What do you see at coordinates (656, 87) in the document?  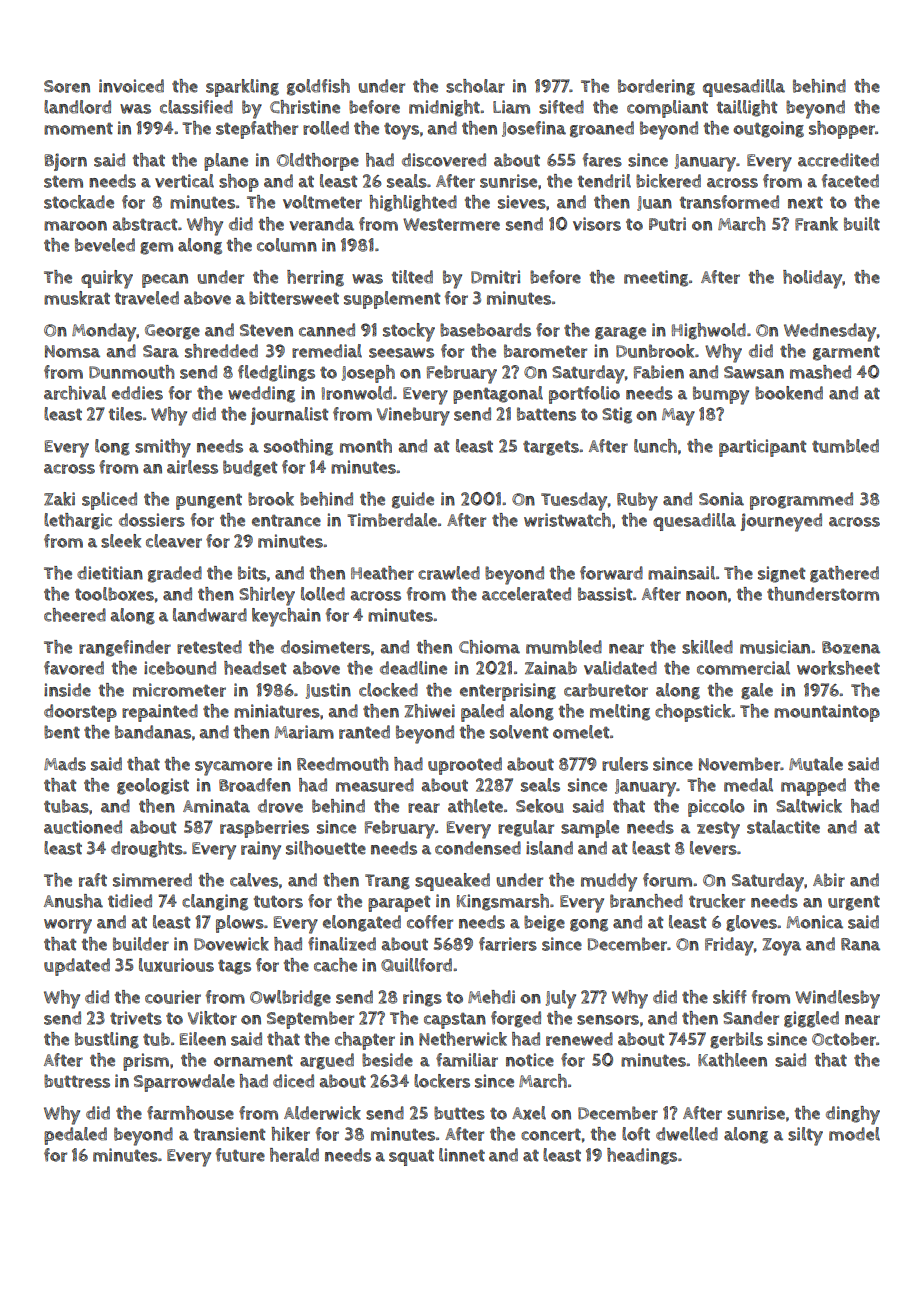 I see `bordering` at bounding box center [656, 87].
